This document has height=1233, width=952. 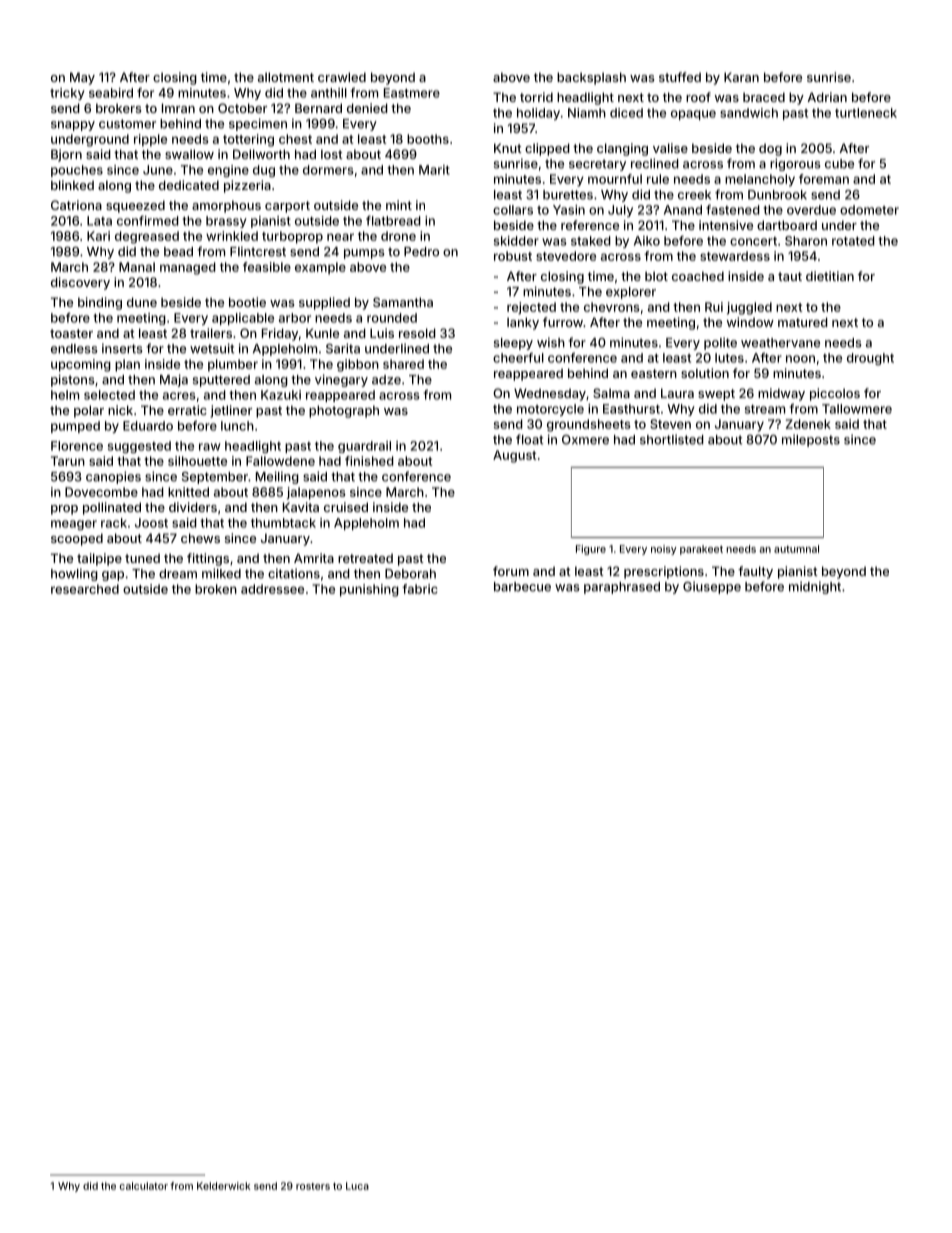 I want to click on calculator, so click(x=144, y=1186).
